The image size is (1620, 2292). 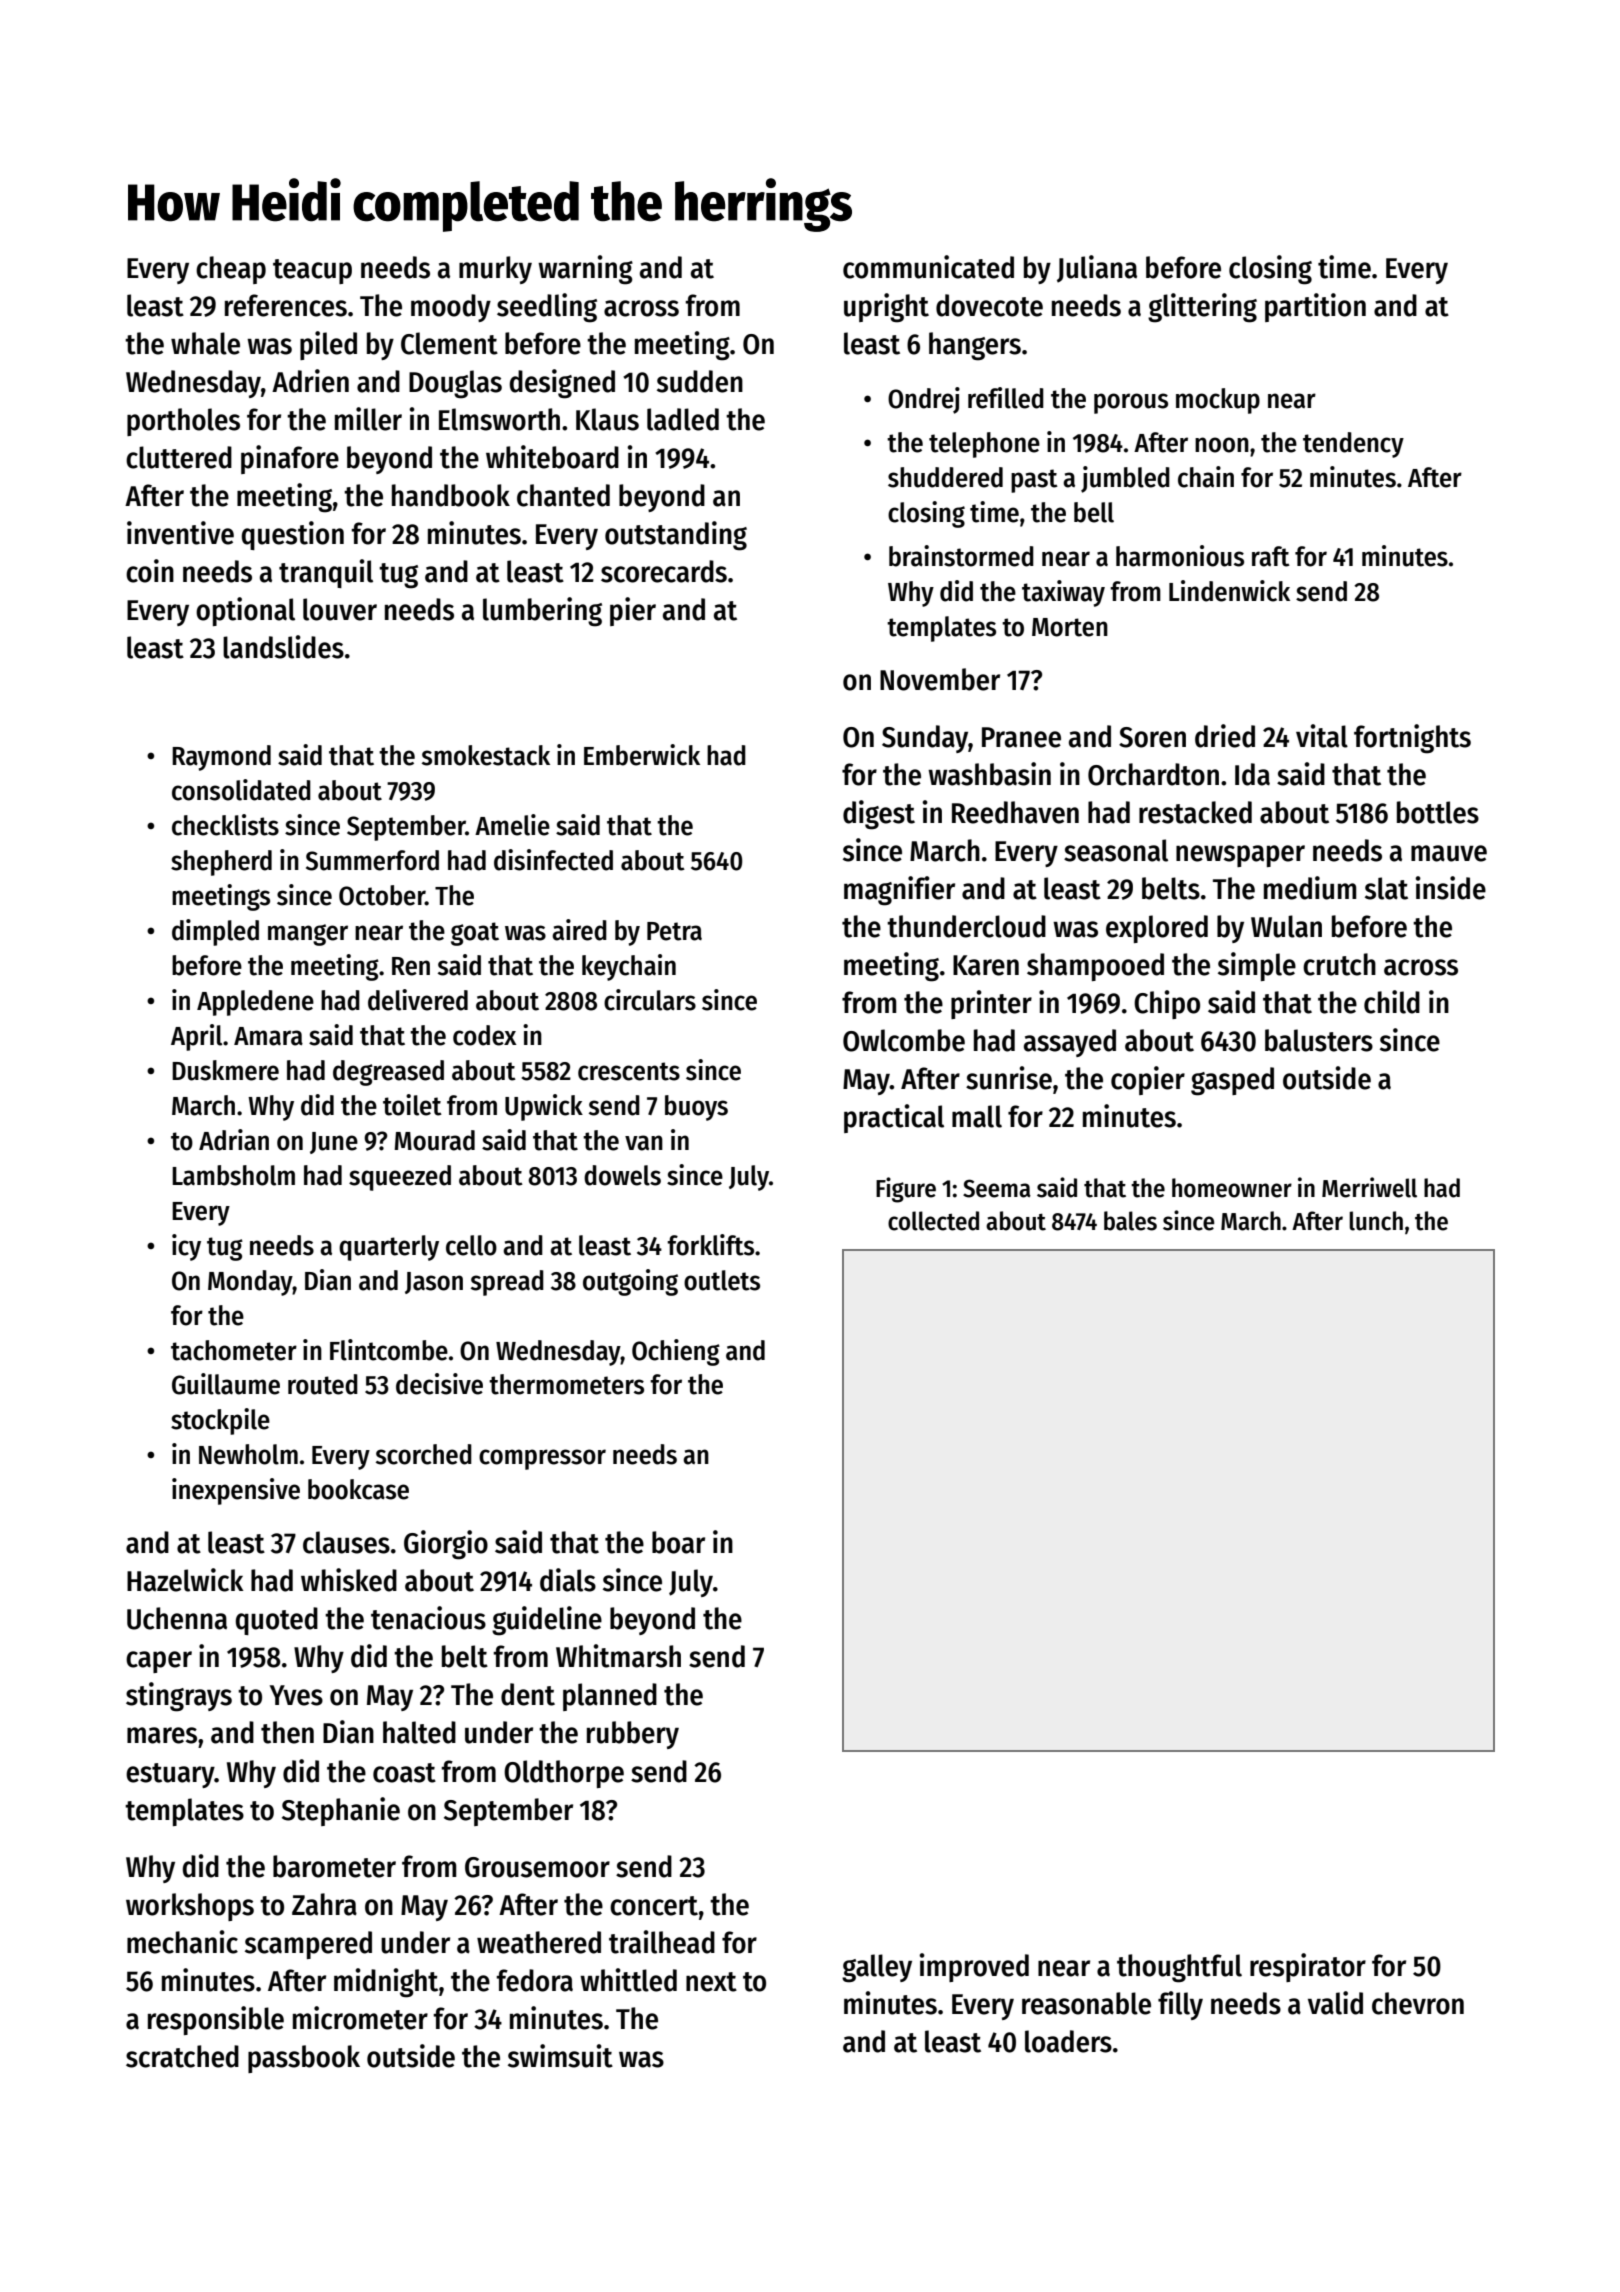 What do you see at coordinates (368, 419) in the screenshot?
I see `miller` at bounding box center [368, 419].
